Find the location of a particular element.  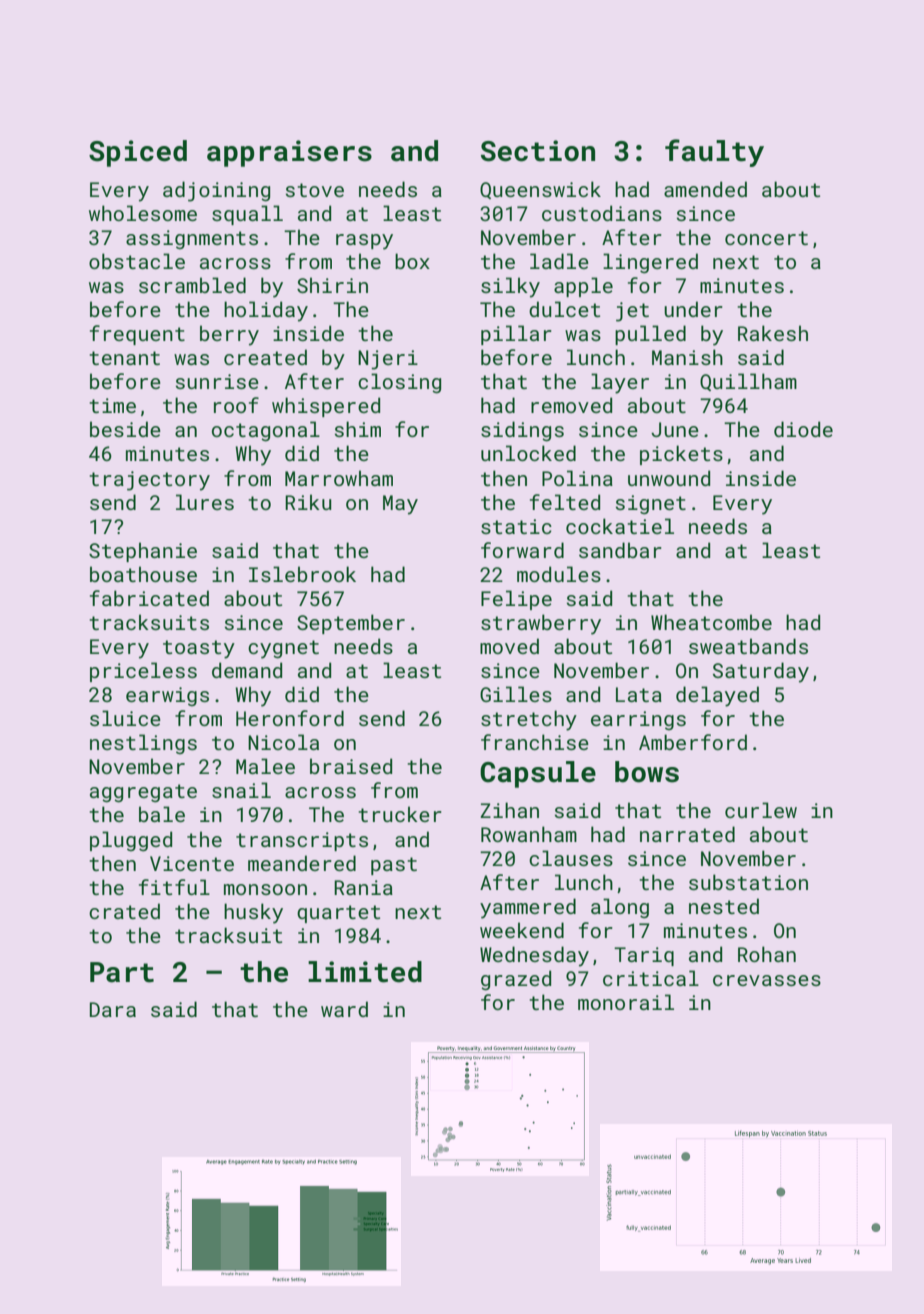

Malee is located at coordinates (265, 766).
